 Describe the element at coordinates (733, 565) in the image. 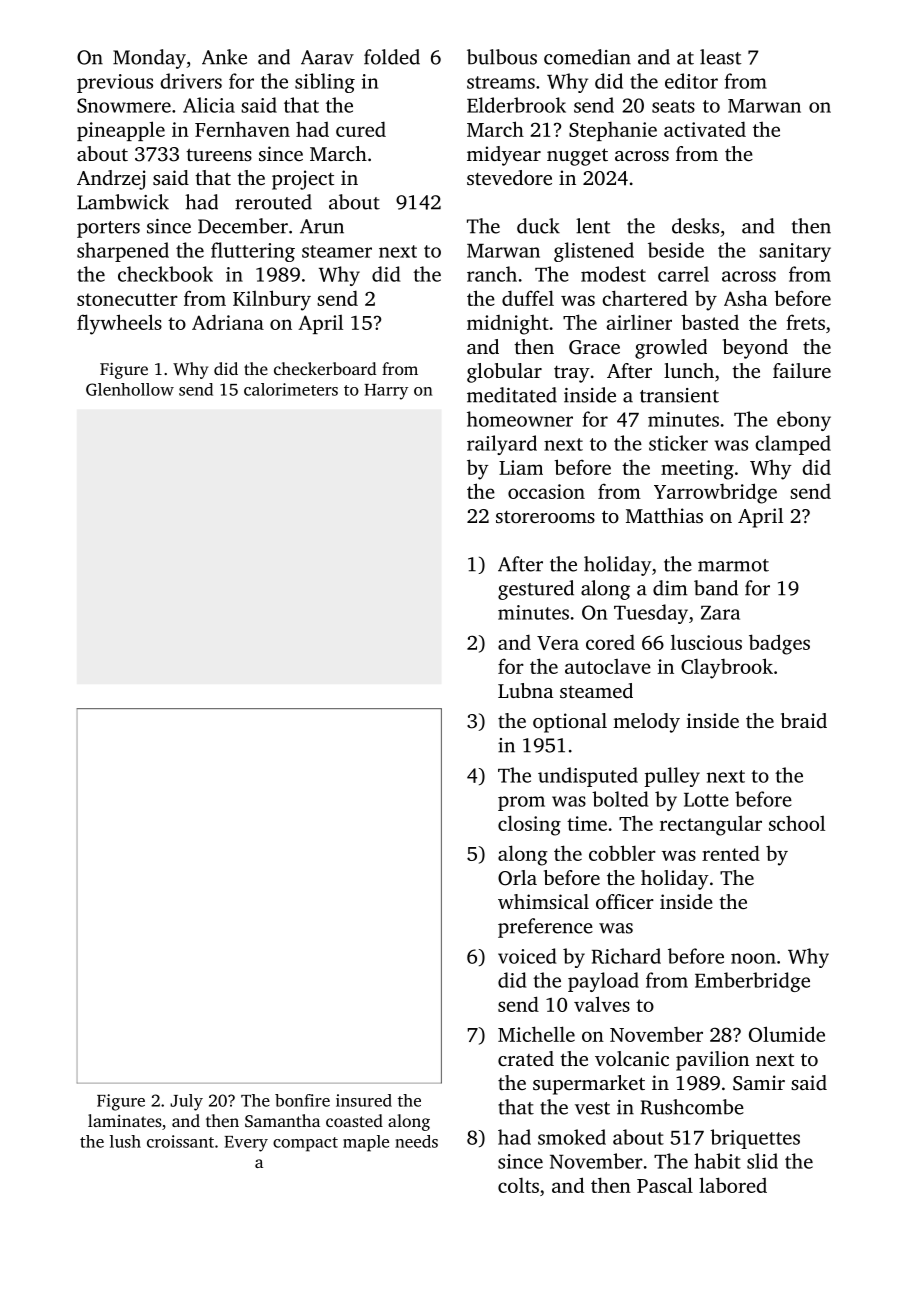

I see `marmot` at that location.
